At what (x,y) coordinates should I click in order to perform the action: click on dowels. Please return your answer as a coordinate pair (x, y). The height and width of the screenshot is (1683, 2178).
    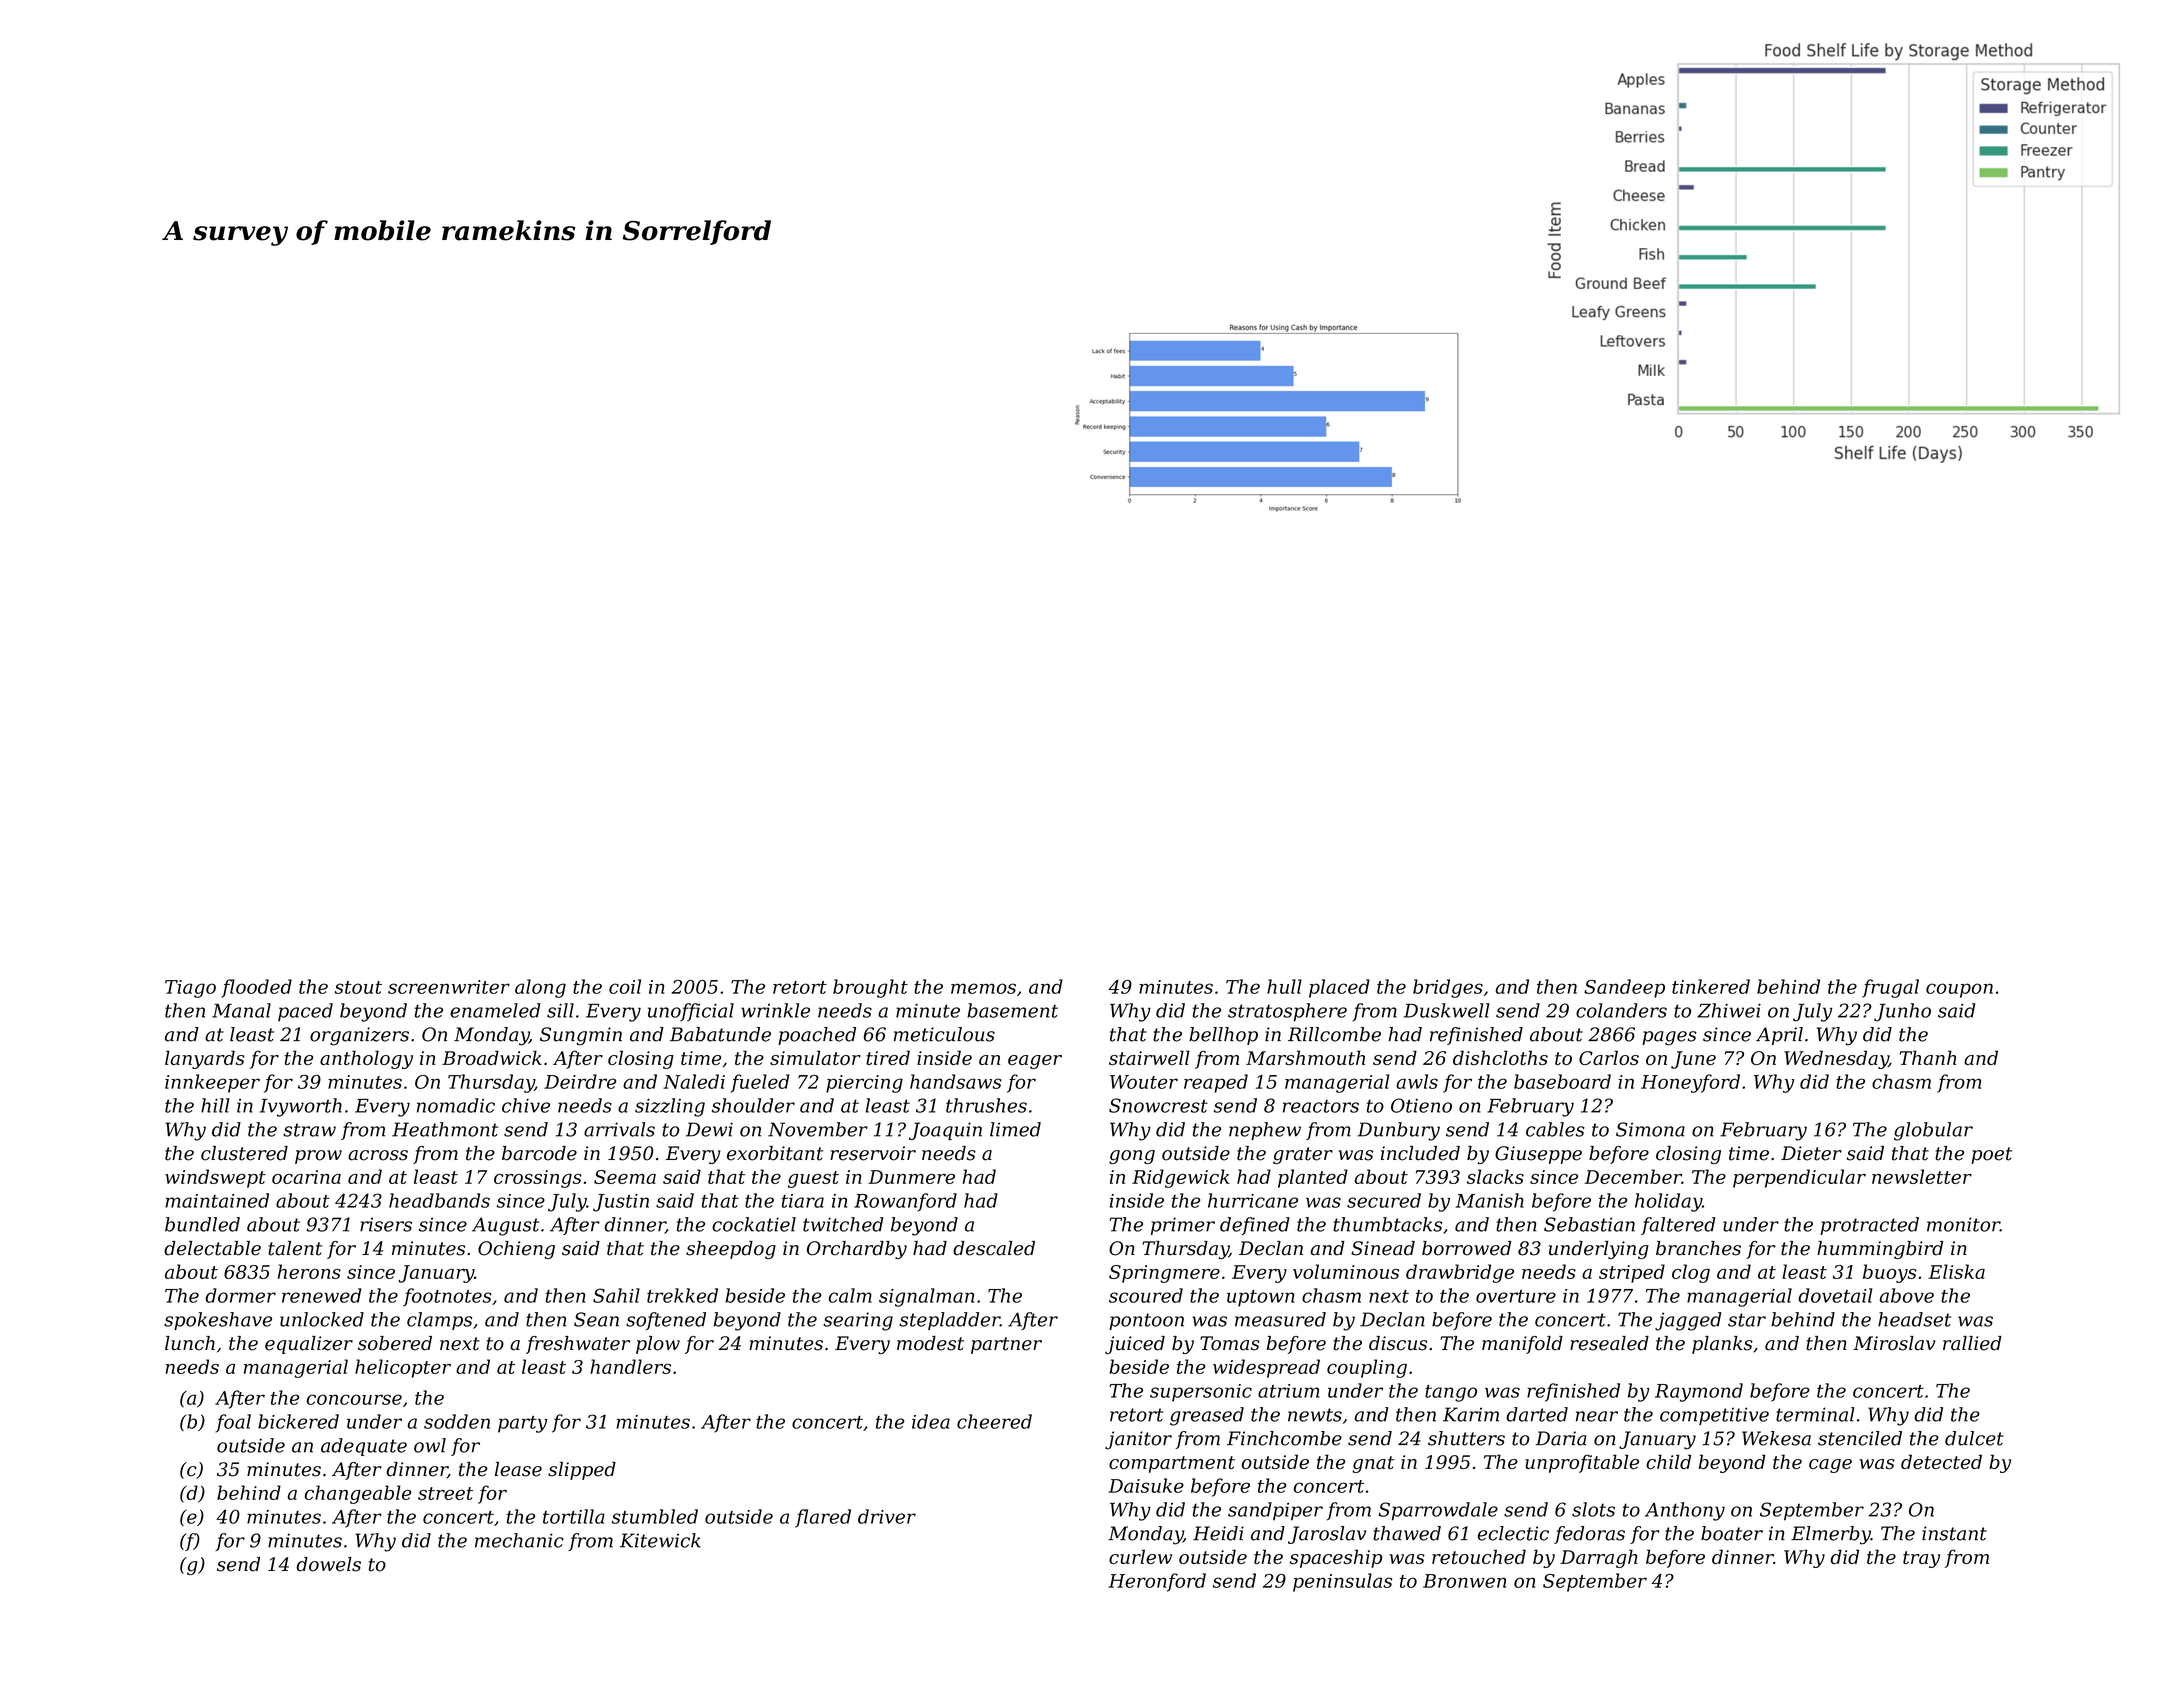
    Looking at the image, I should click on (328, 1564).
